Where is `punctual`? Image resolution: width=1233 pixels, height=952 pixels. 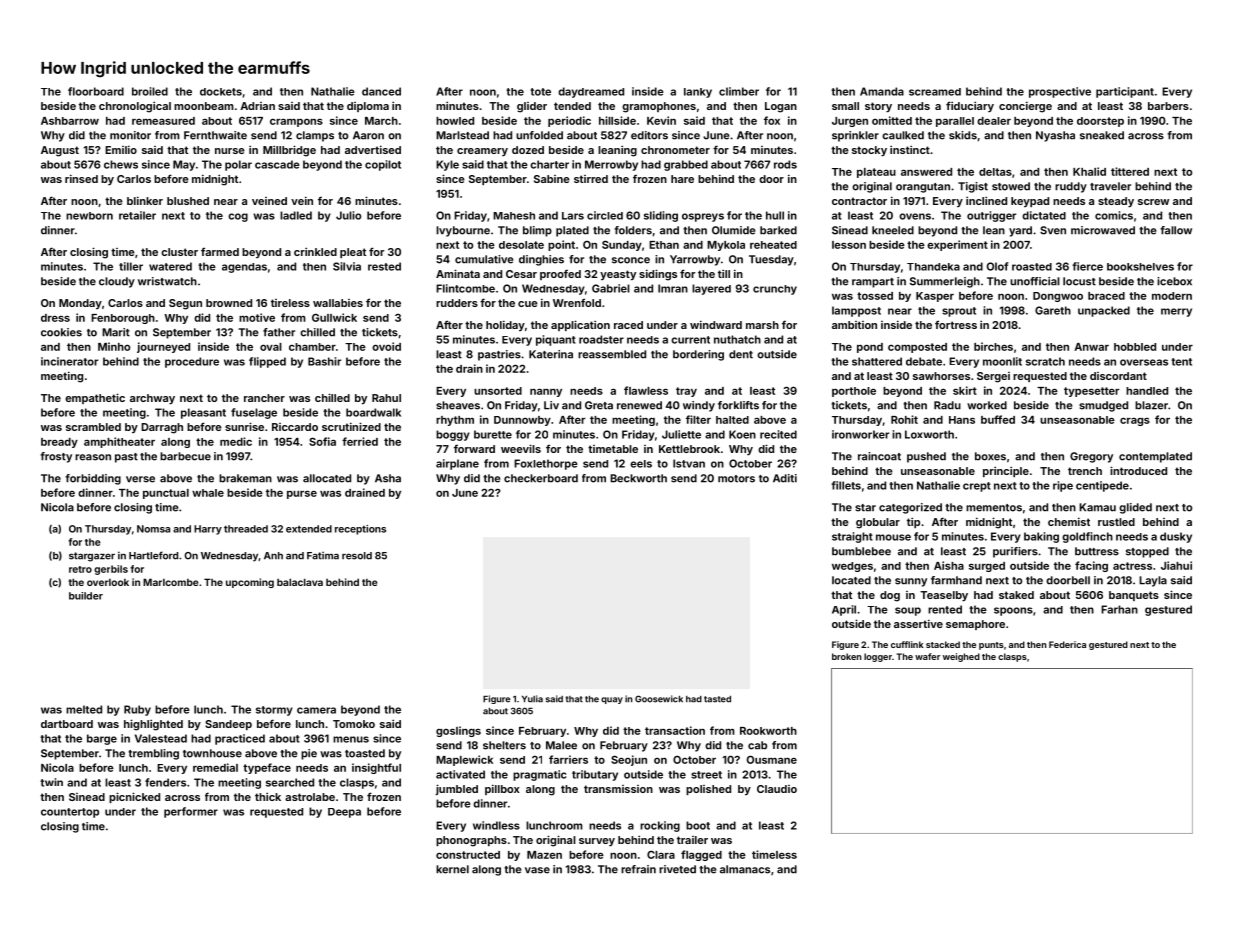
punctual is located at coordinates (166, 494).
